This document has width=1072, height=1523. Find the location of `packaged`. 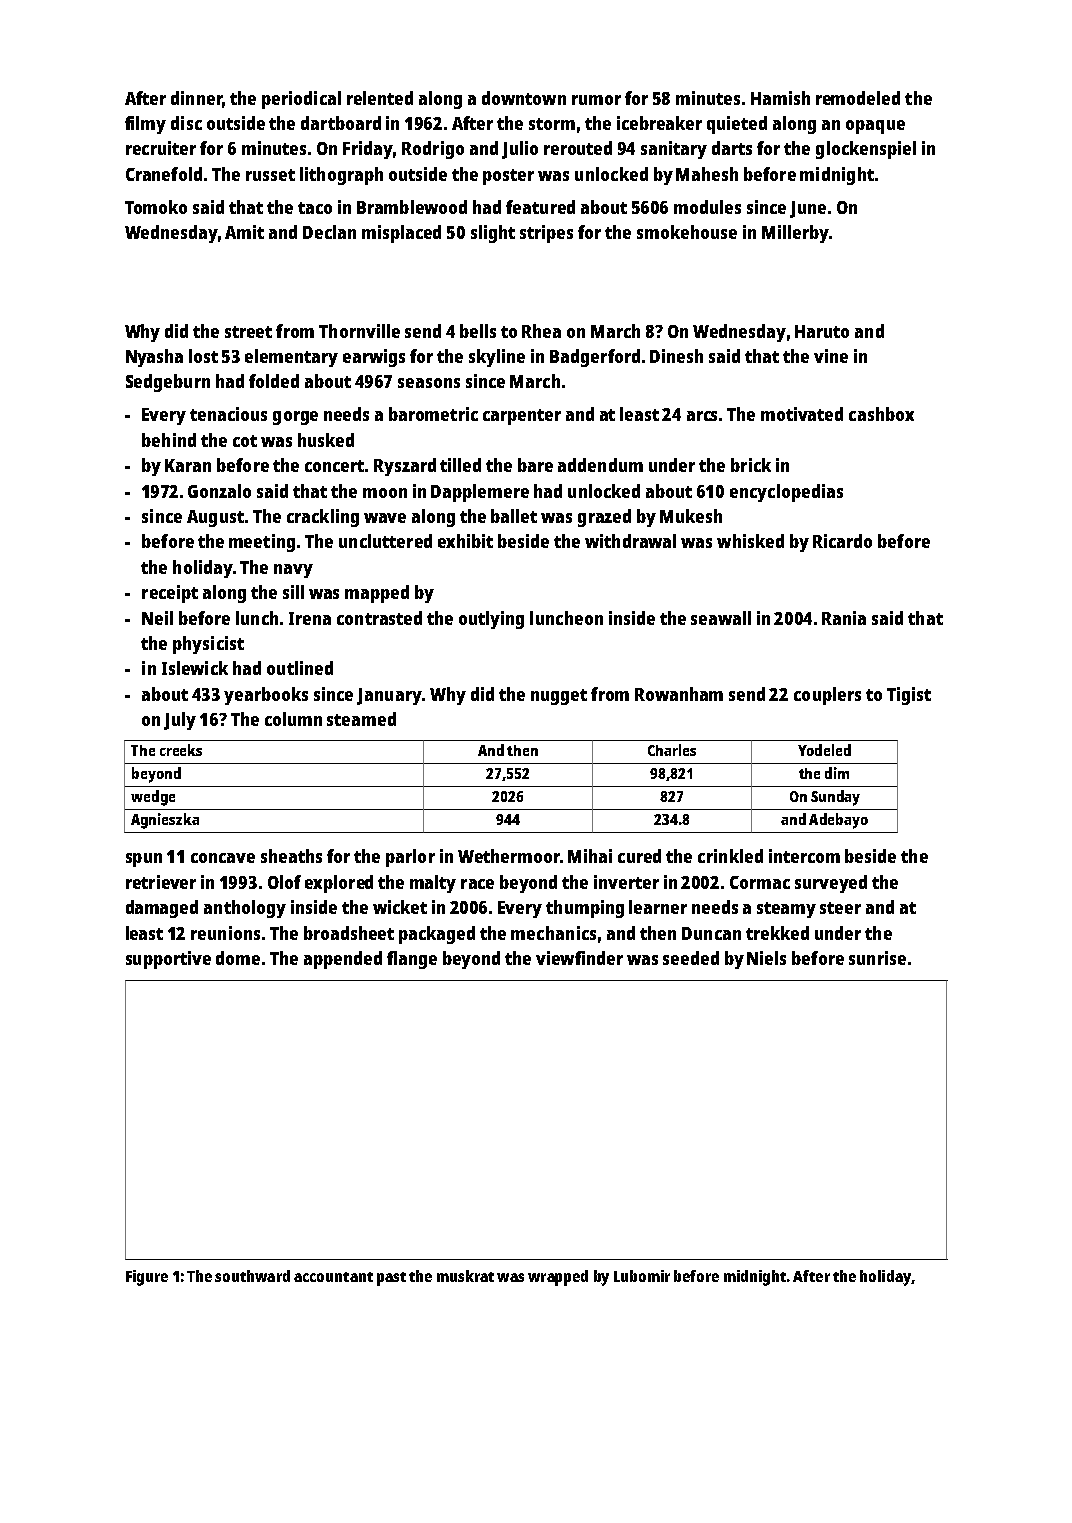

packaged is located at coordinates (437, 935).
